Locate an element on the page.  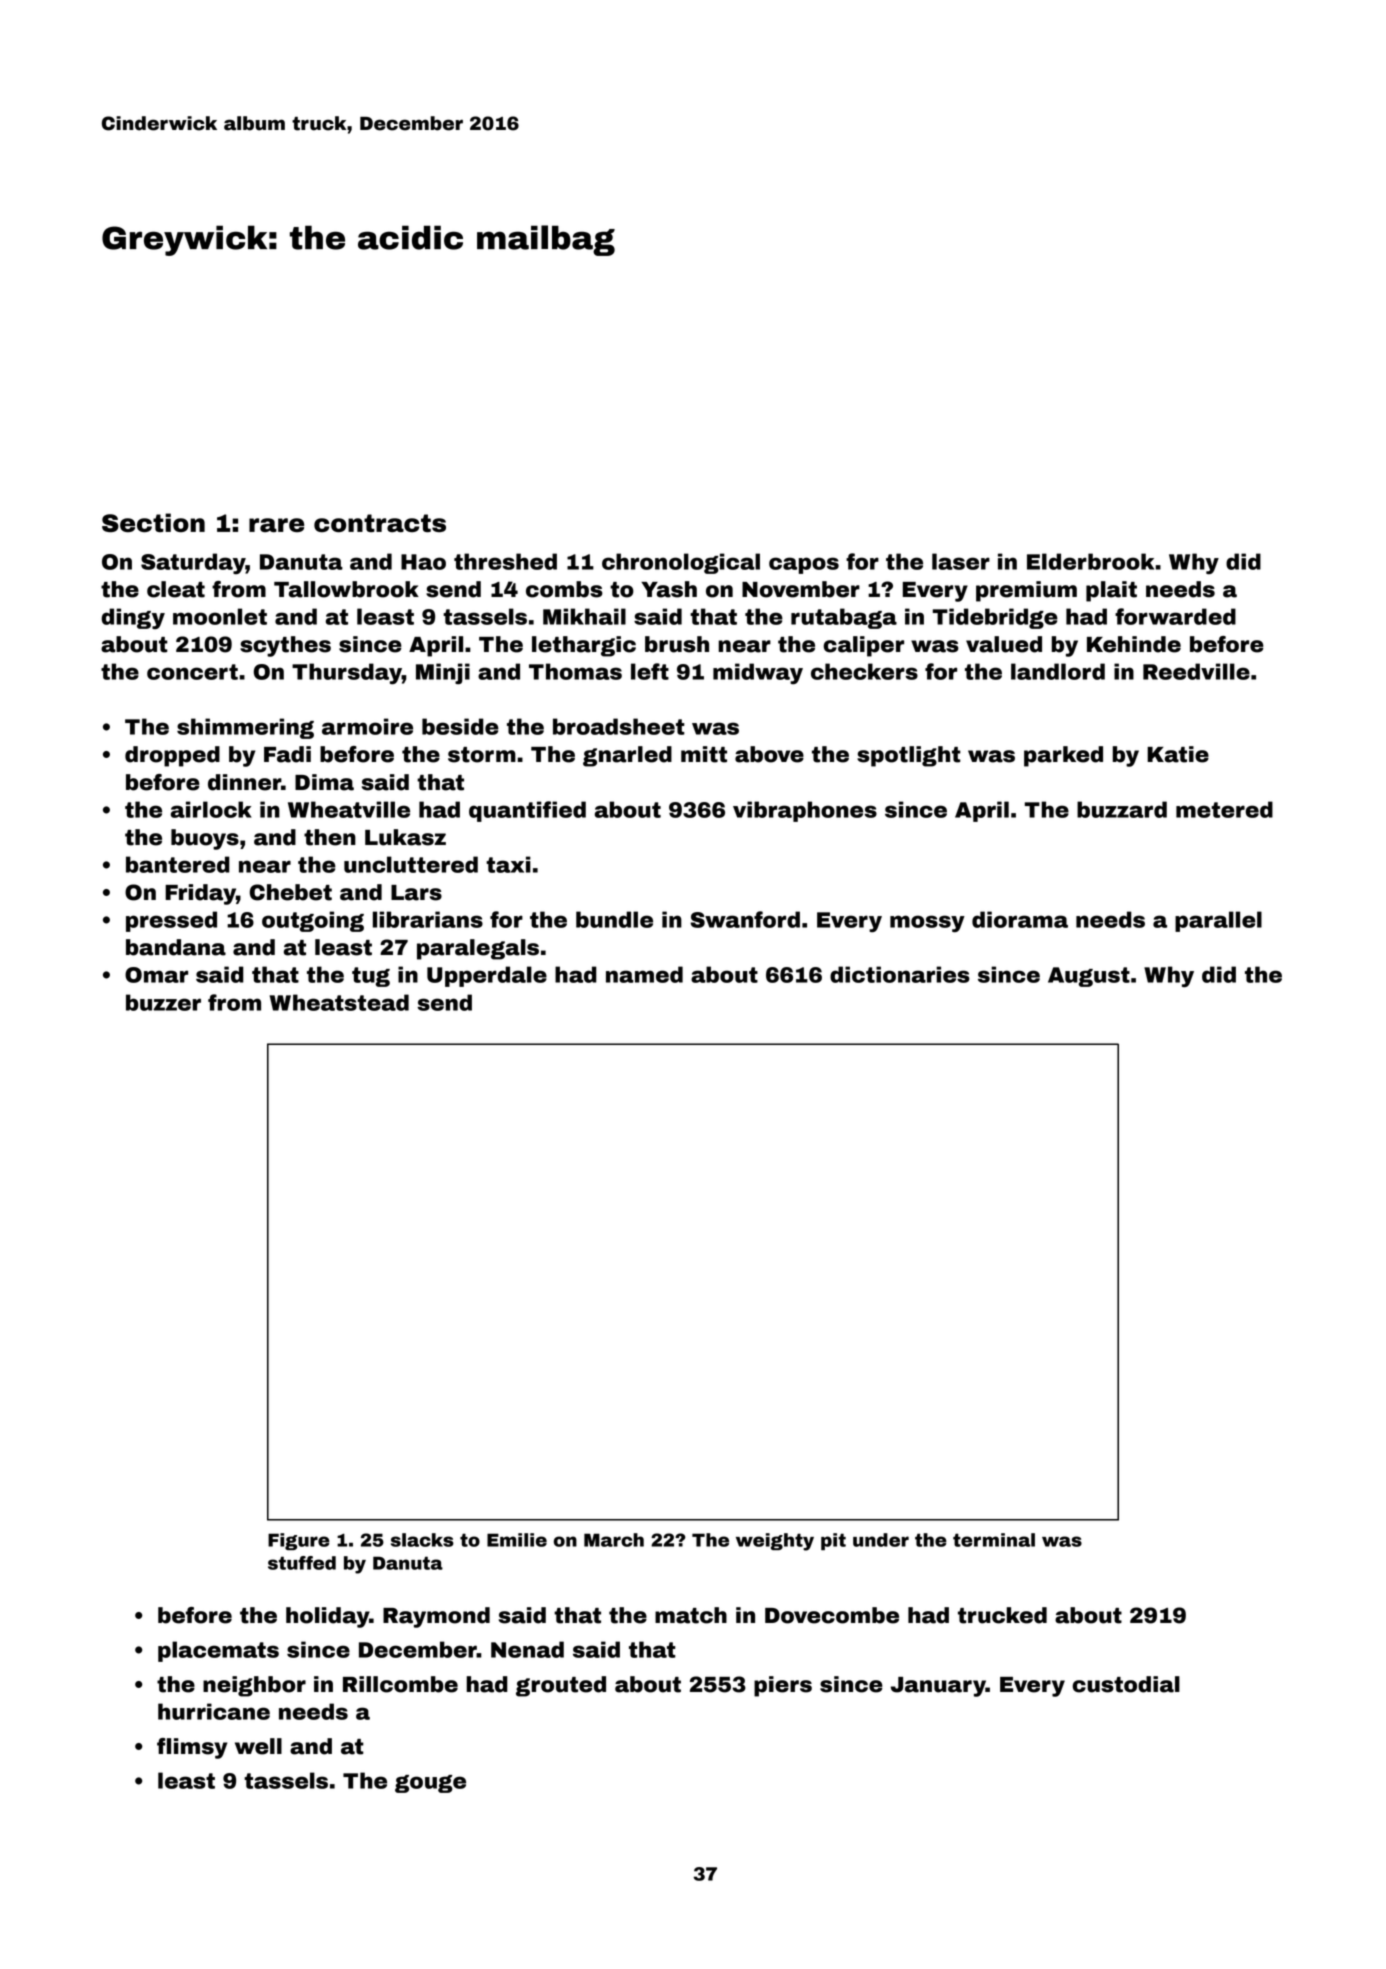
dingy is located at coordinates (133, 618).
